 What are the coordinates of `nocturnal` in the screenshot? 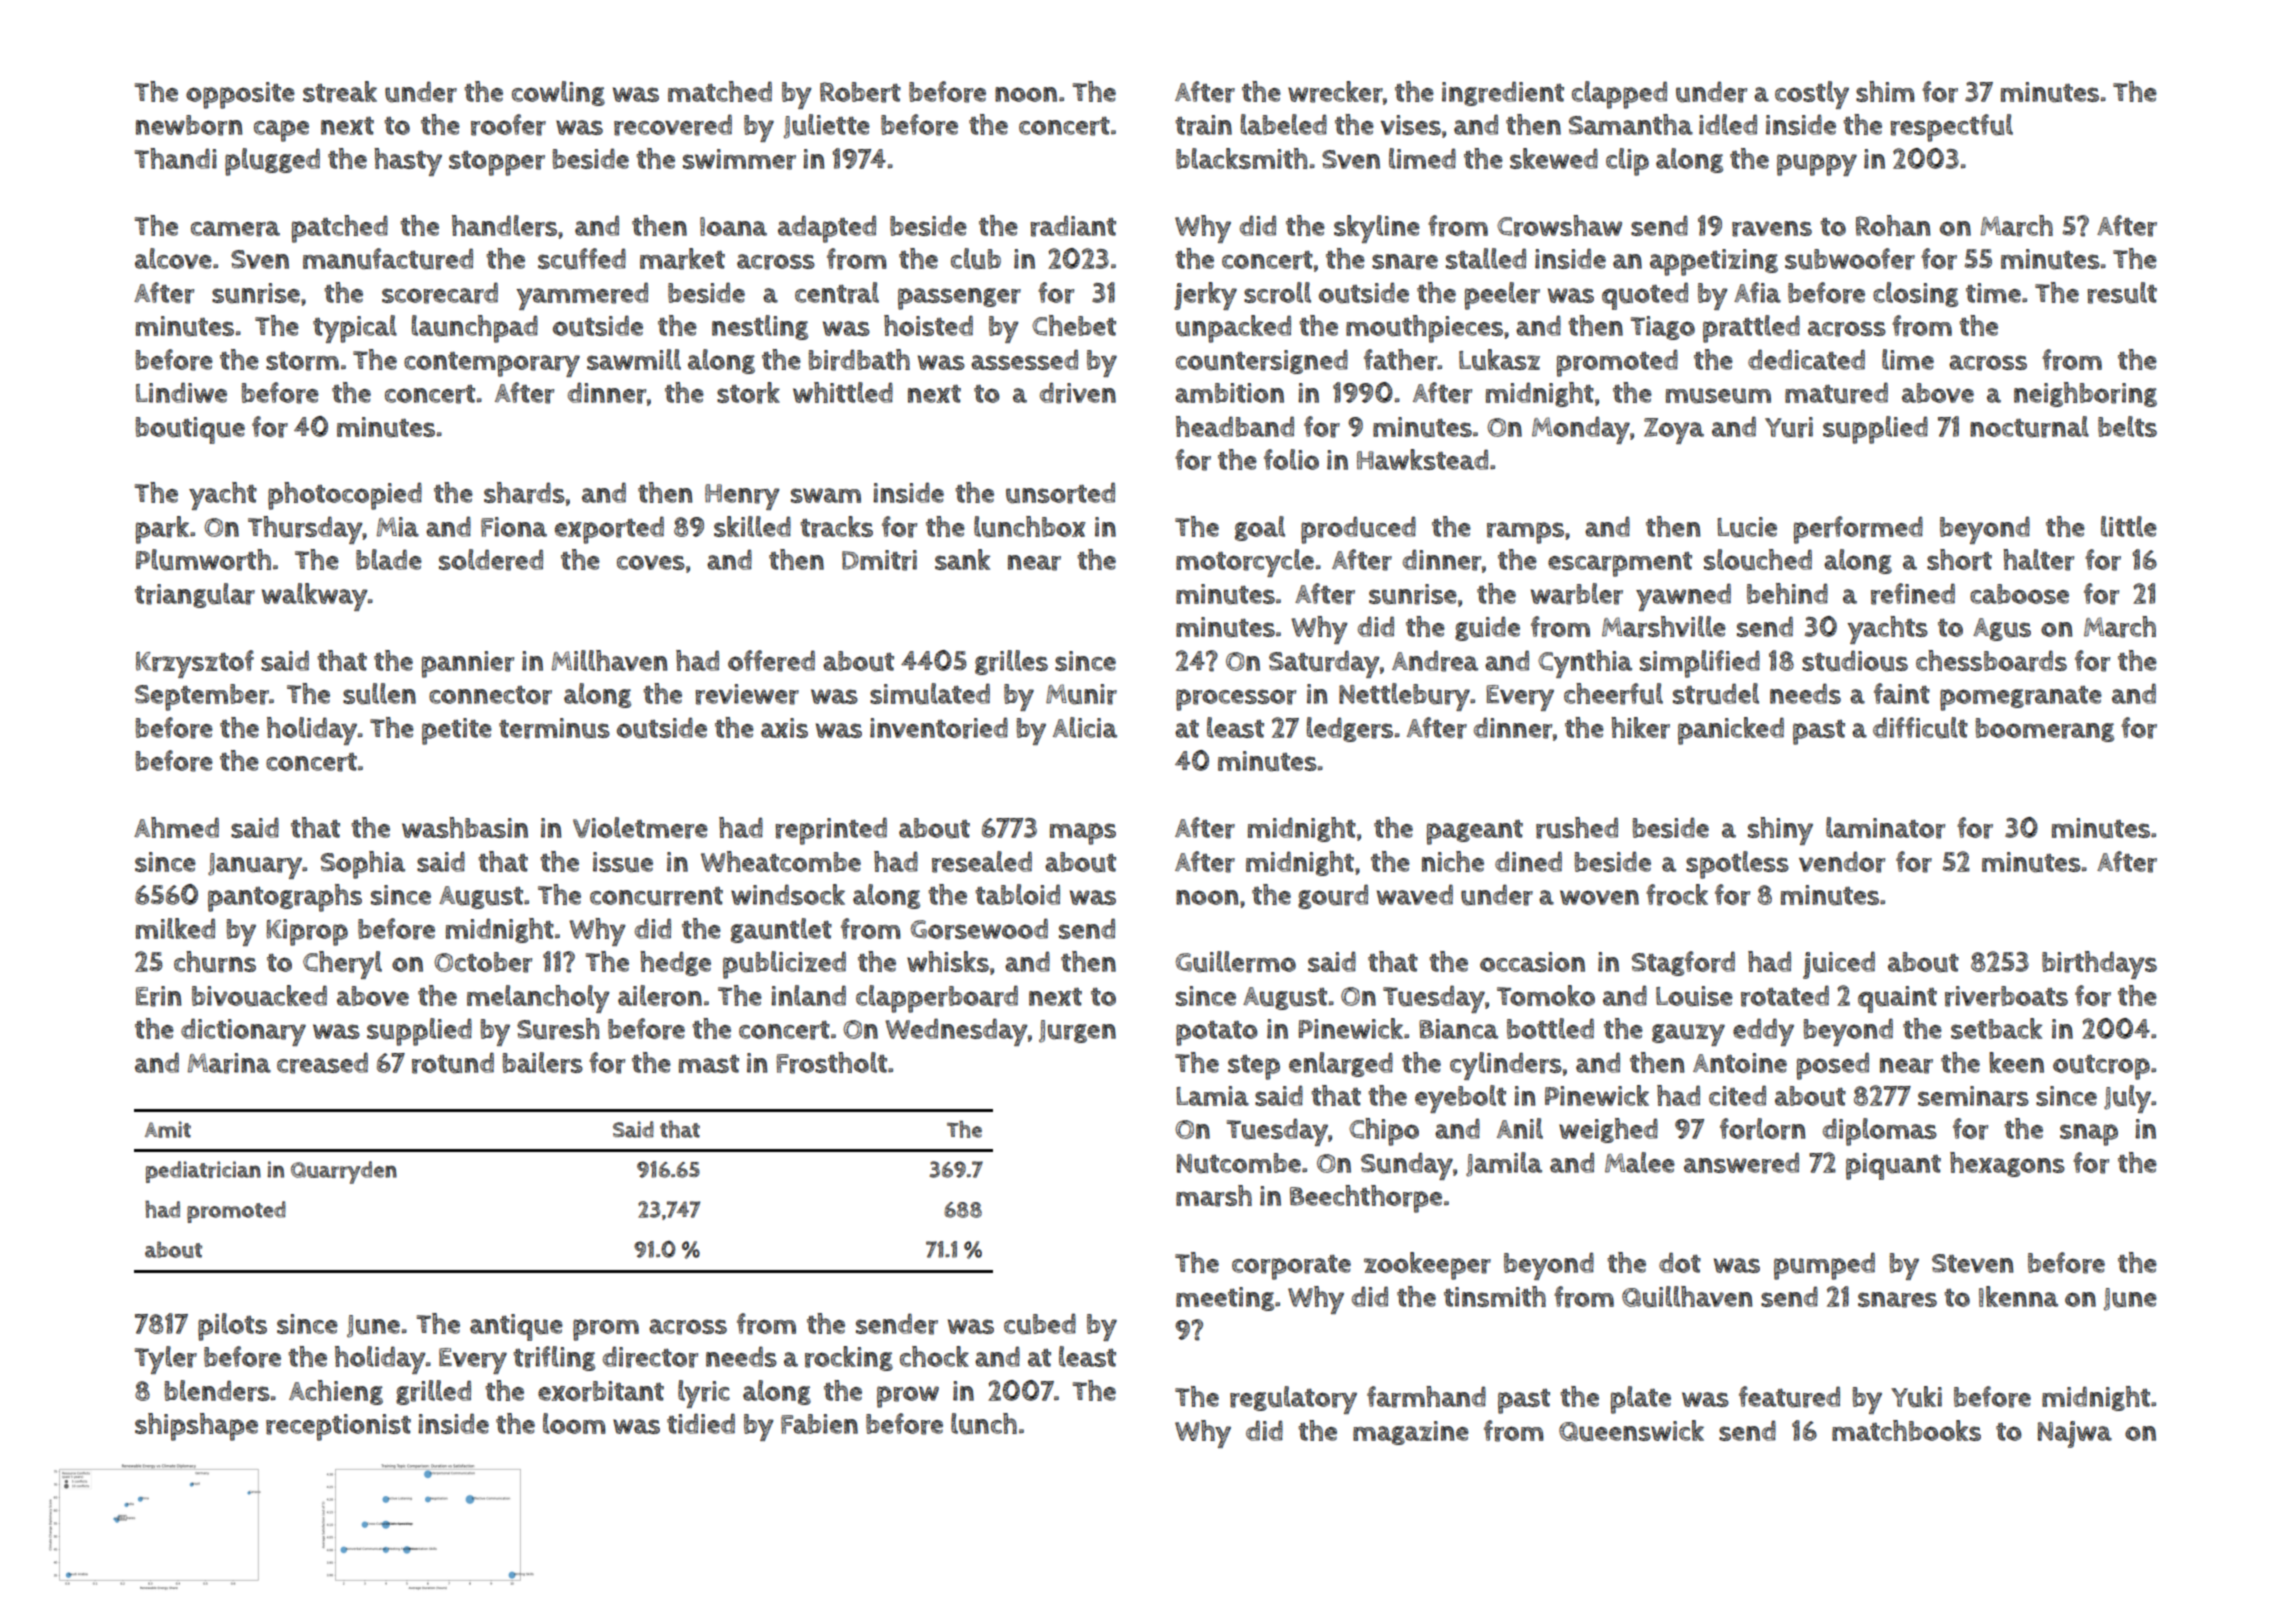 It's located at (2029, 427).
